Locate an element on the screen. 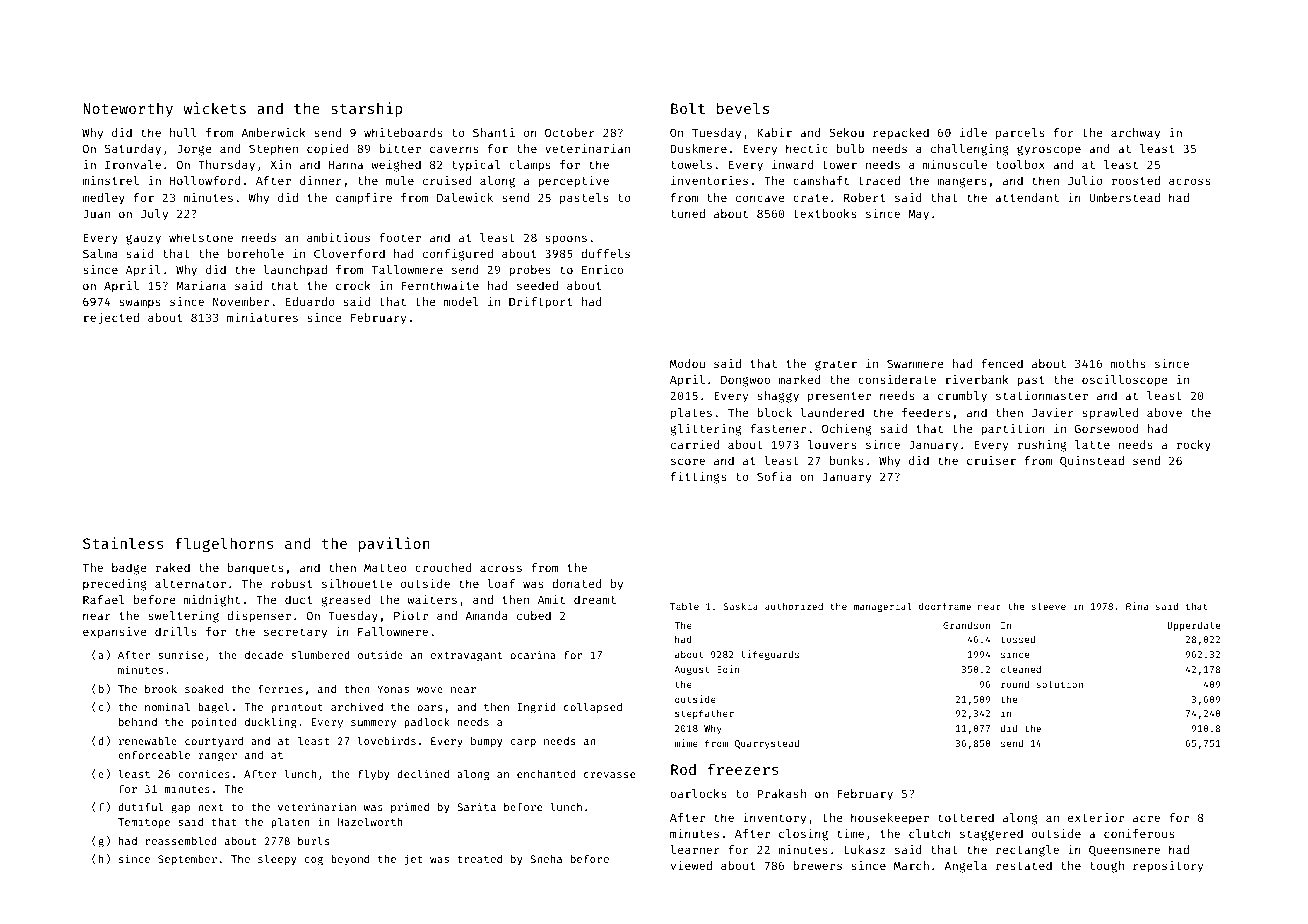 The width and height of the screenshot is (1308, 924). bevels is located at coordinates (743, 108).
